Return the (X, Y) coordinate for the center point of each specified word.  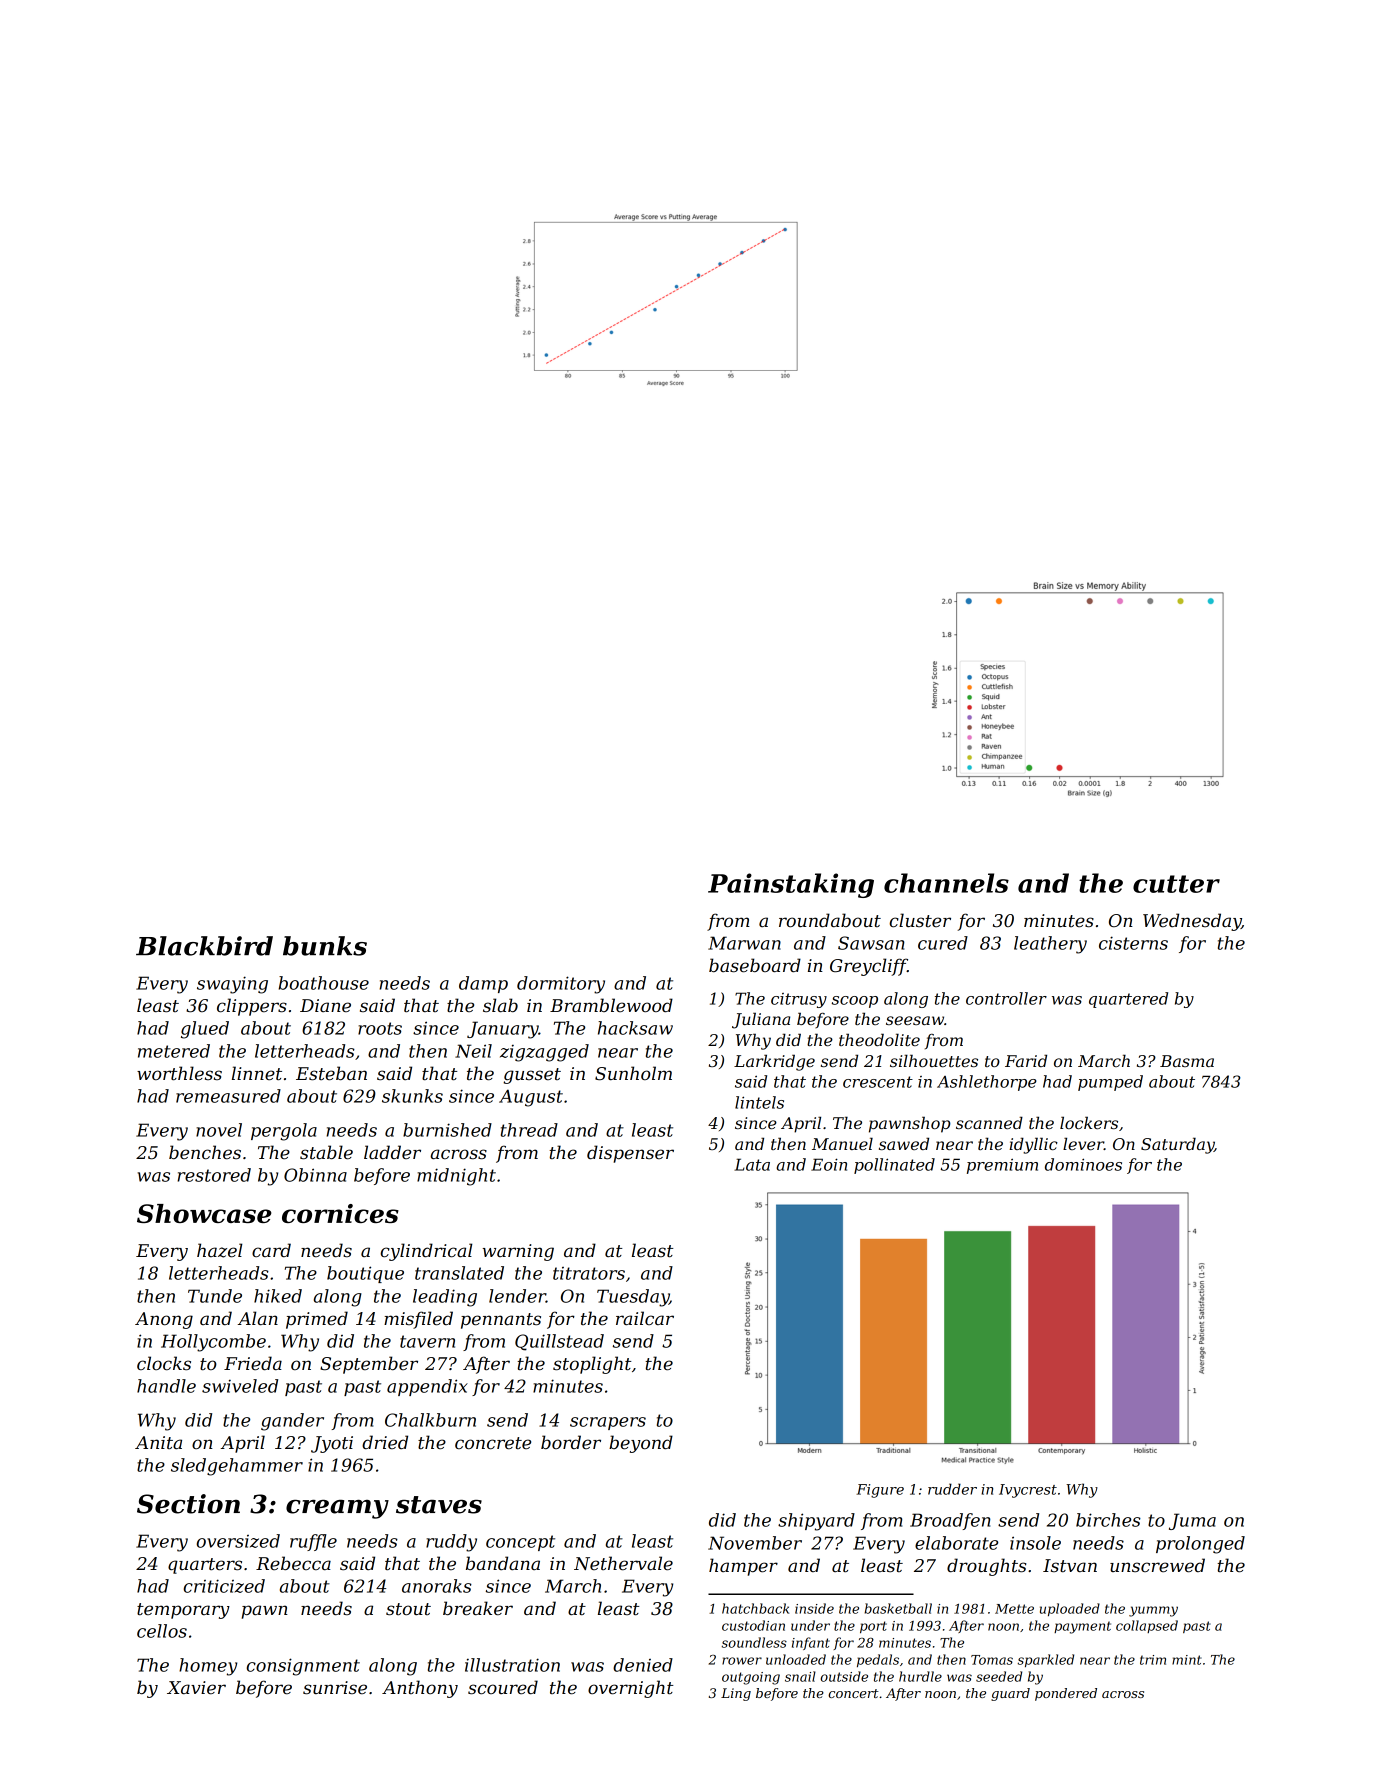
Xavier (196, 1688)
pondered (1066, 1694)
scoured (503, 1687)
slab (500, 1005)
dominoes (1083, 1164)
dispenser (630, 1154)
